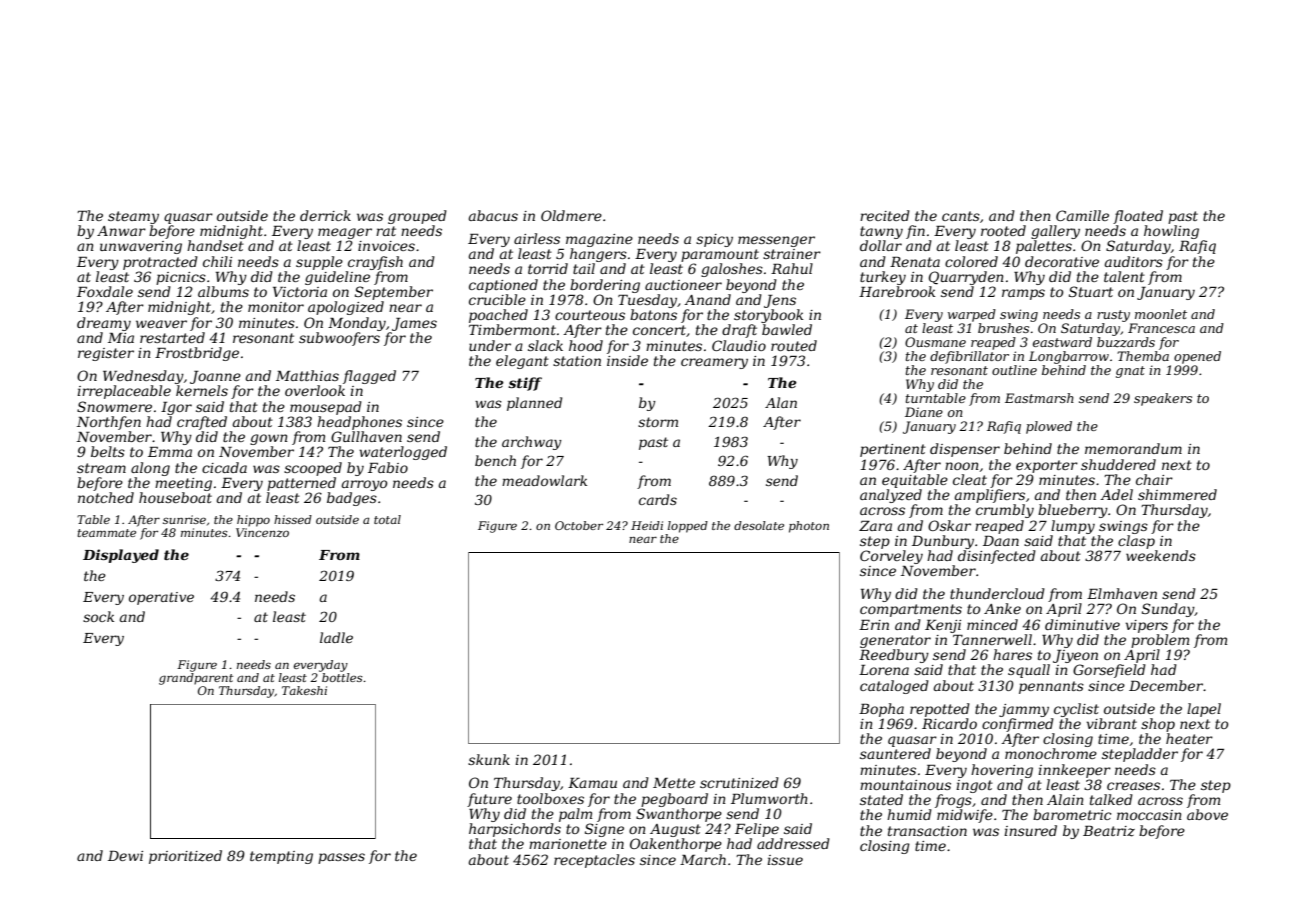 Image resolution: width=1308 pixels, height=924 pixels. What do you see at coordinates (185, 857) in the screenshot?
I see `prioritized` at bounding box center [185, 857].
